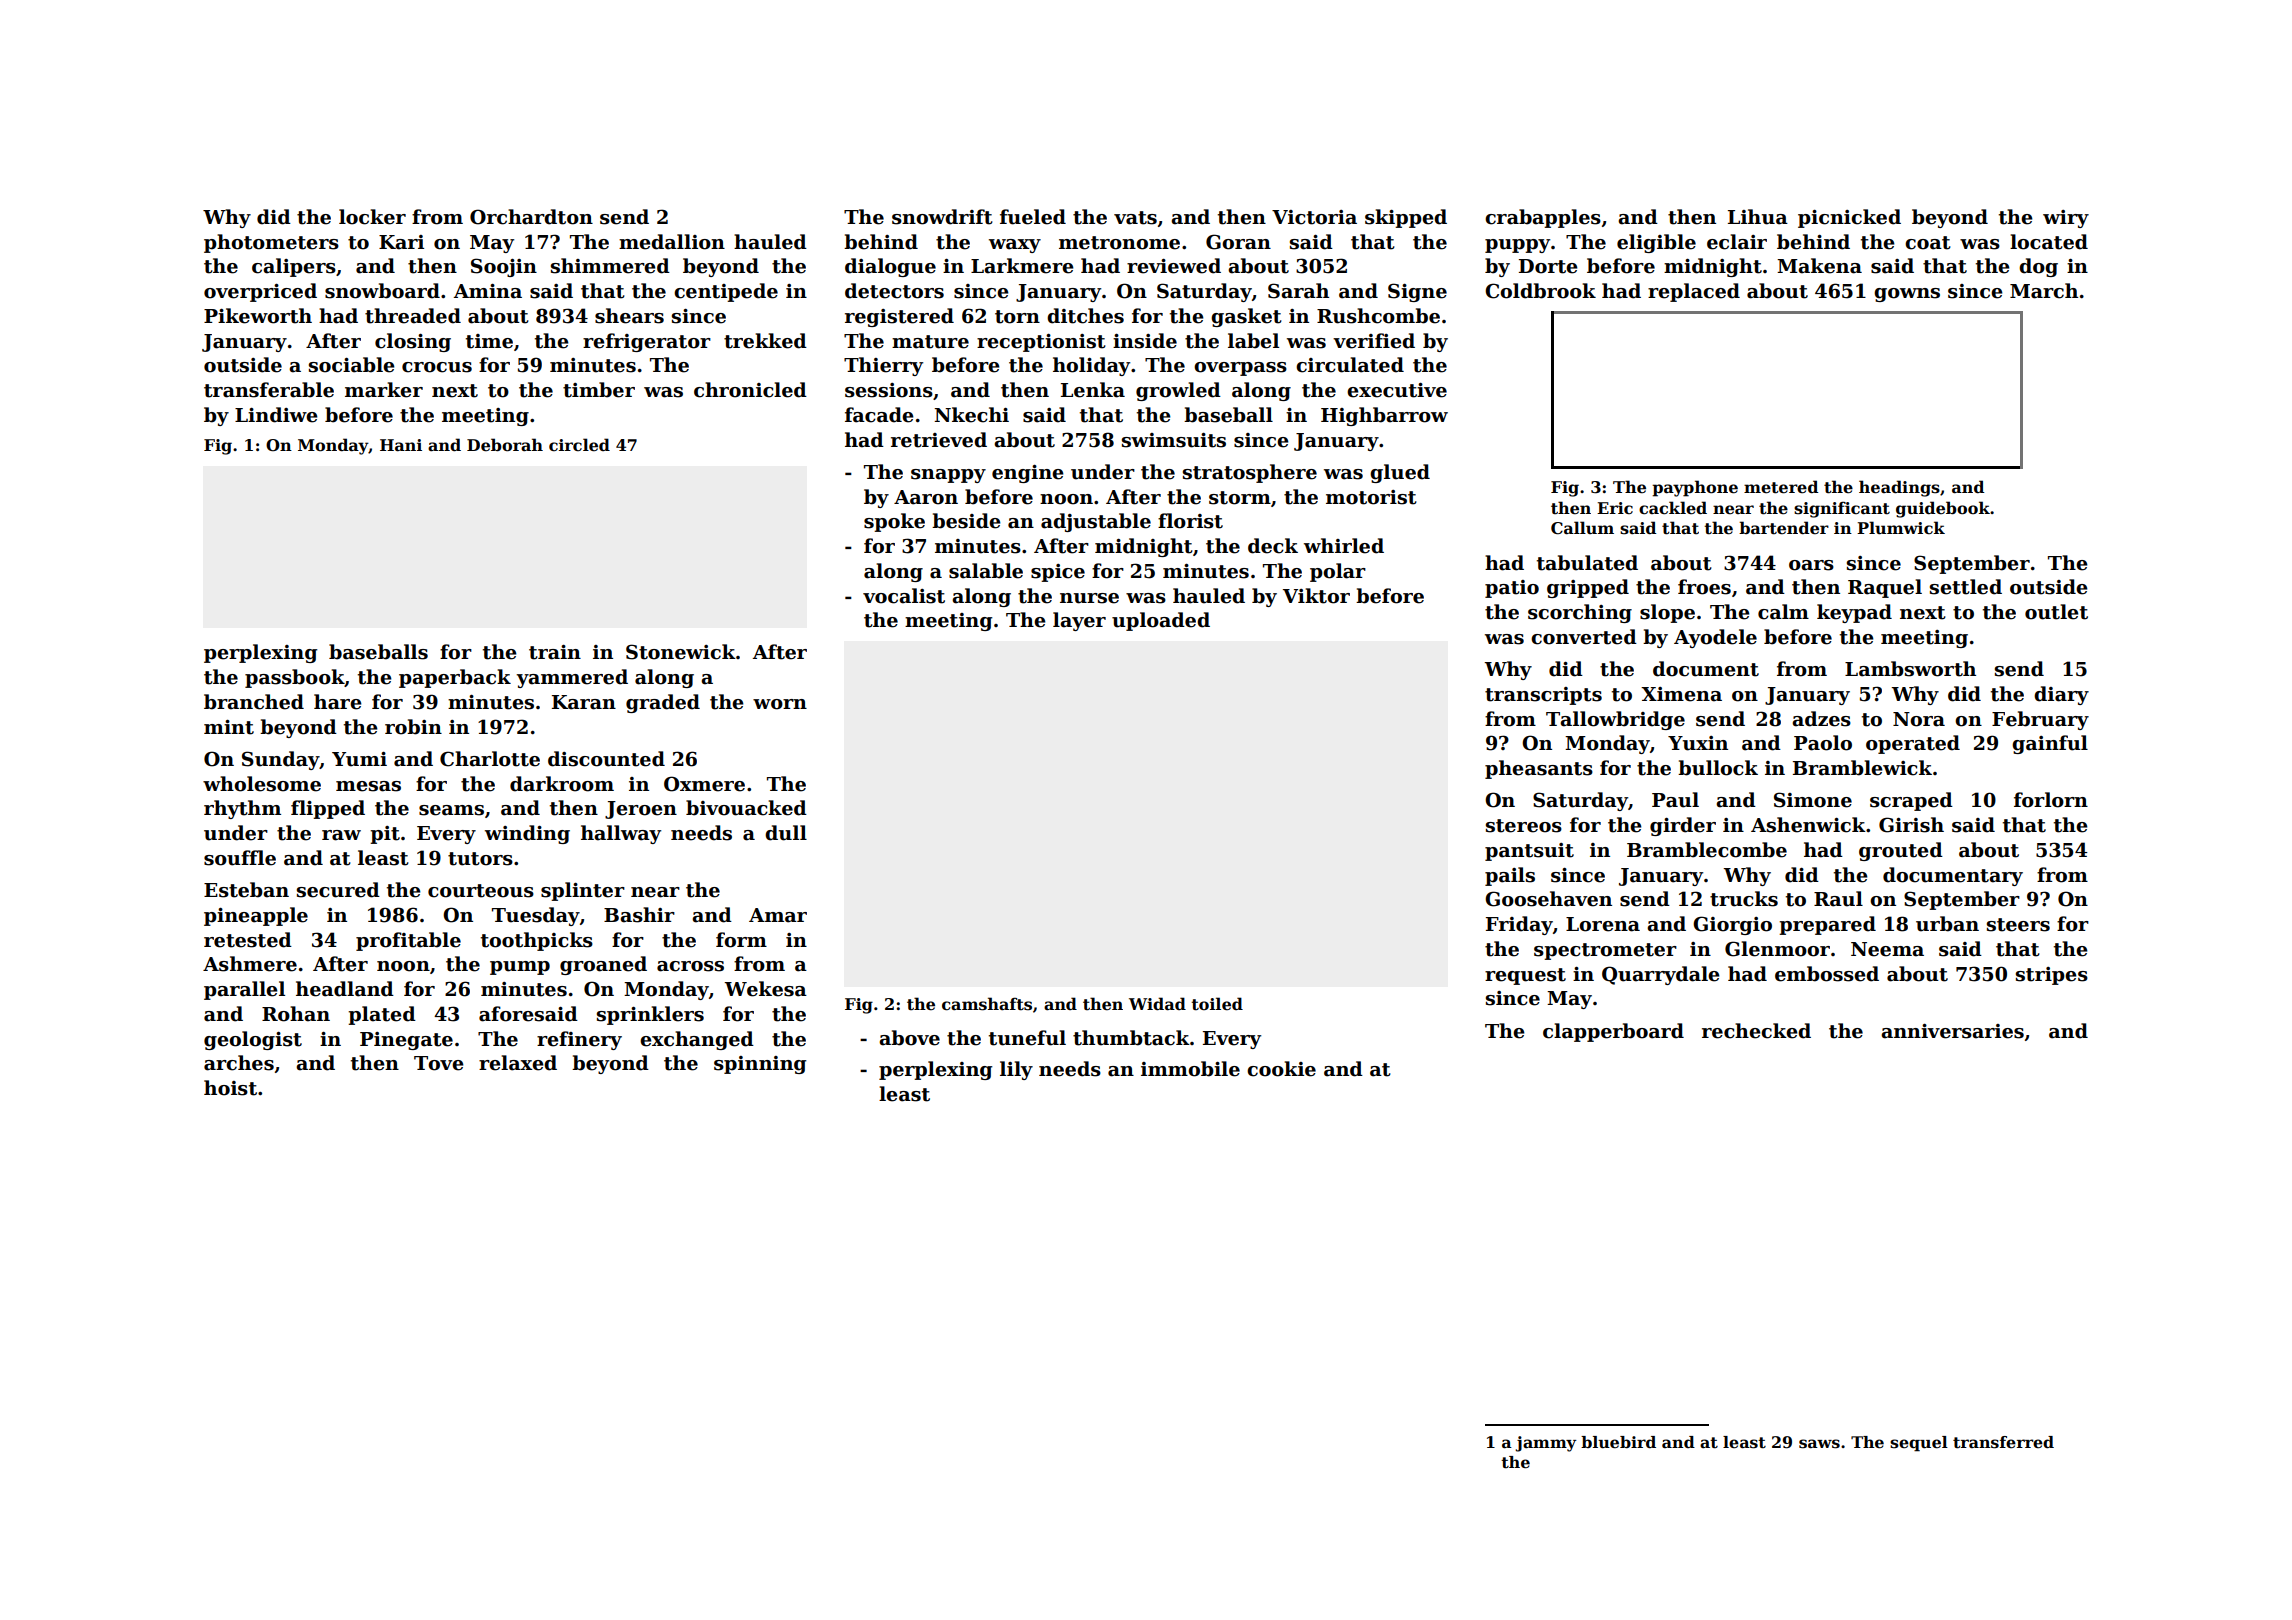 The image size is (2292, 1620). What do you see at coordinates (1079, 621) in the page?
I see `layer` at bounding box center [1079, 621].
